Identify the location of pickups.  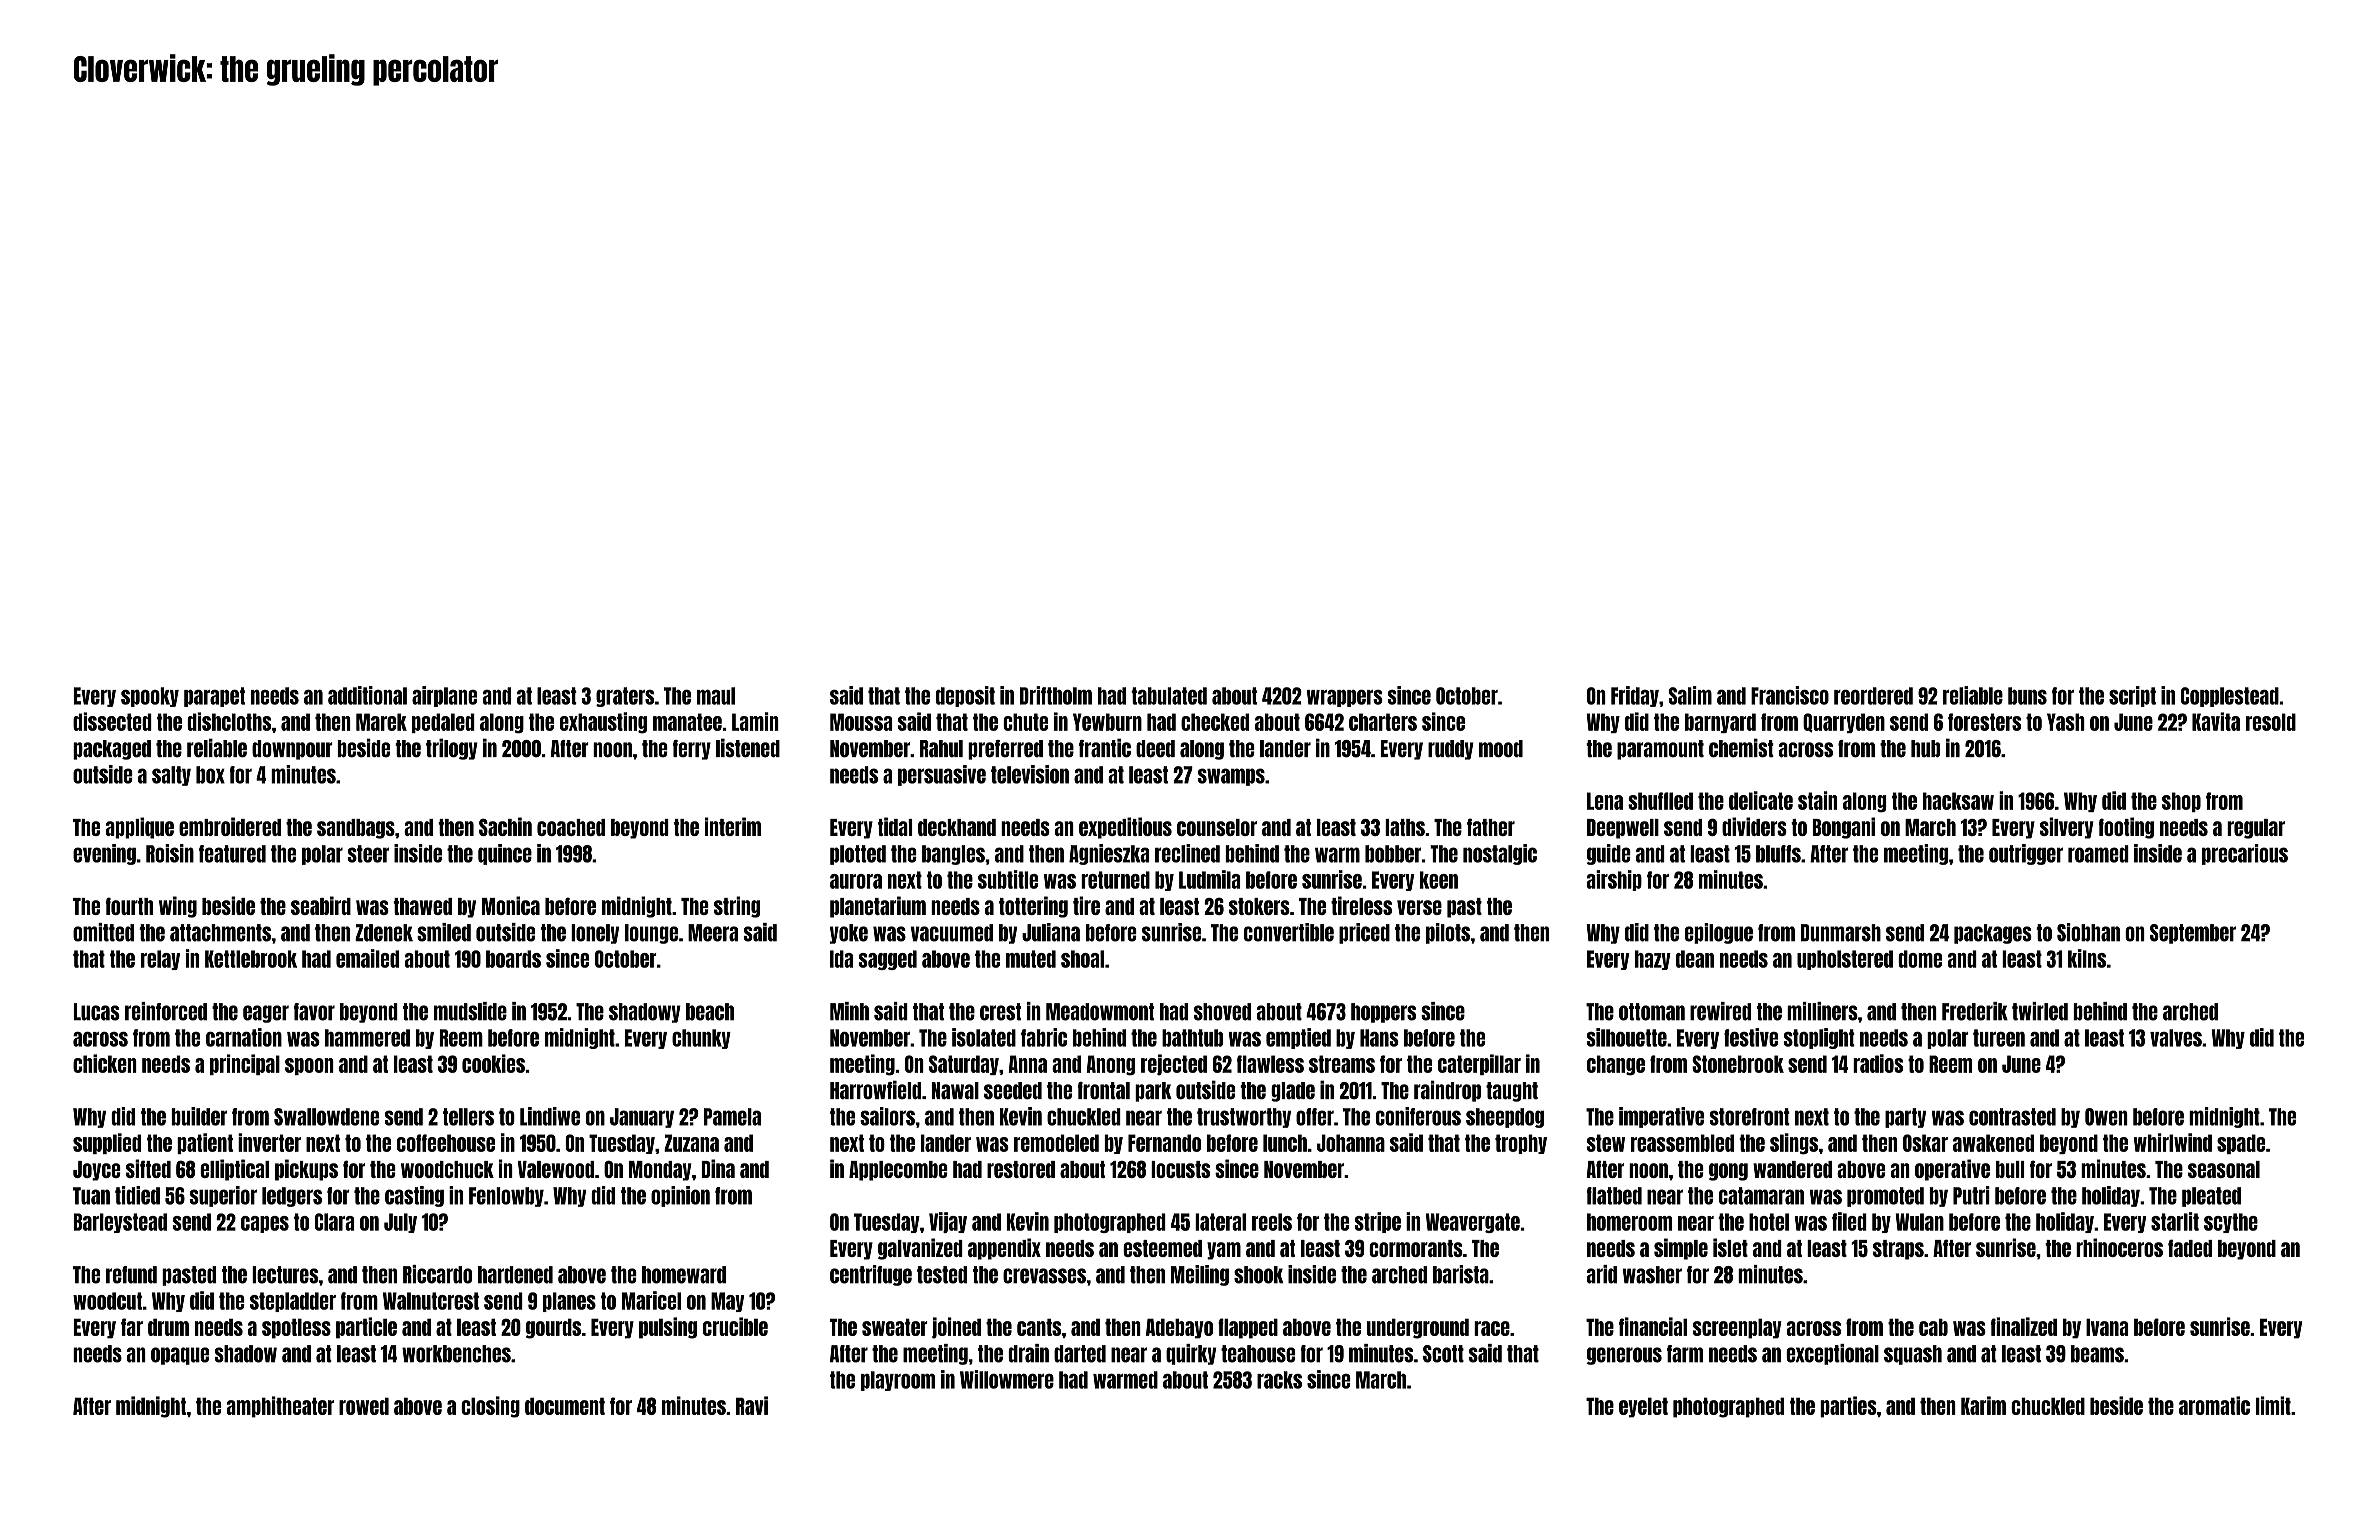
(306, 1170).
